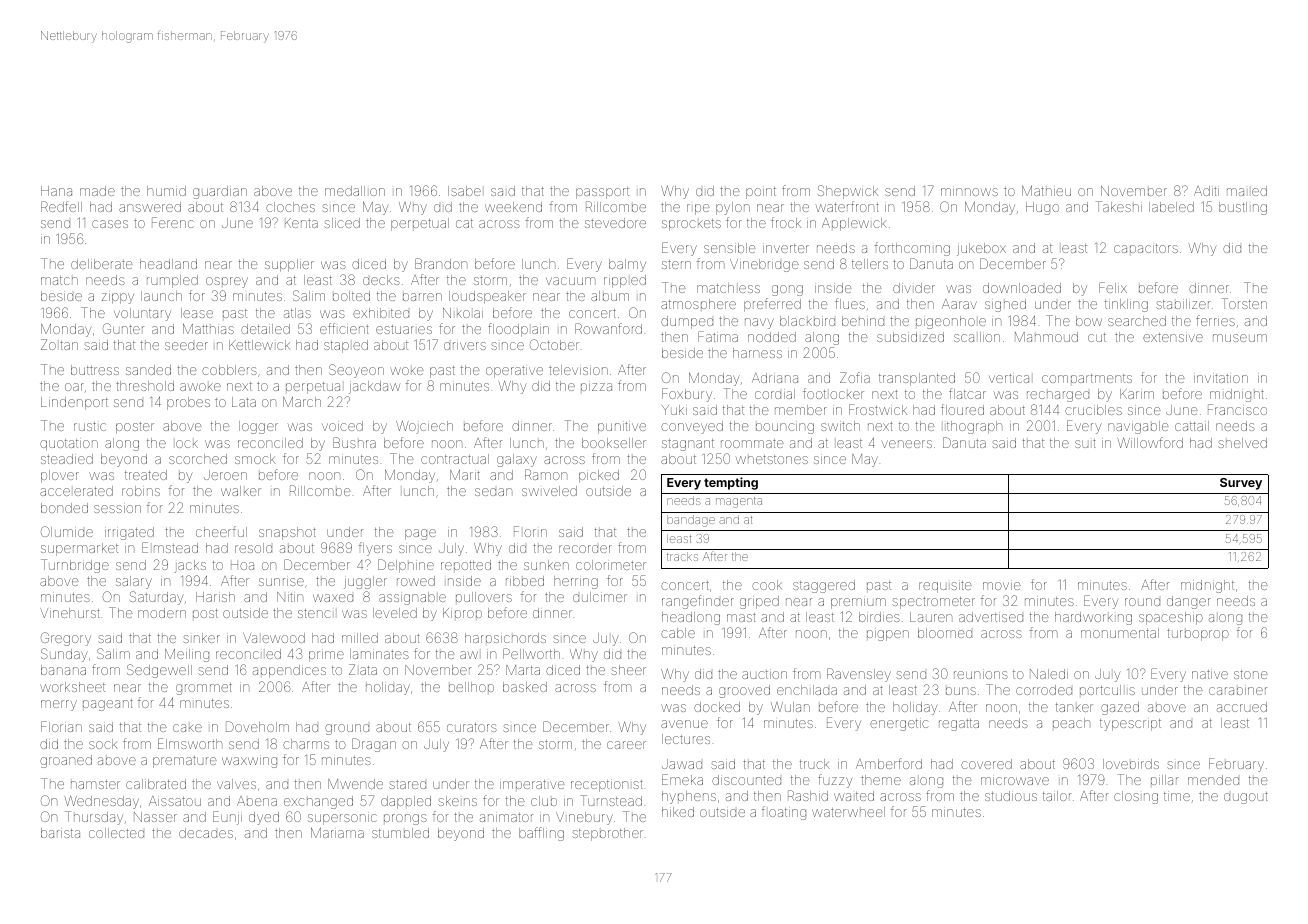 This screenshot has height=924, width=1308. I want to click on pigpen, so click(888, 635).
